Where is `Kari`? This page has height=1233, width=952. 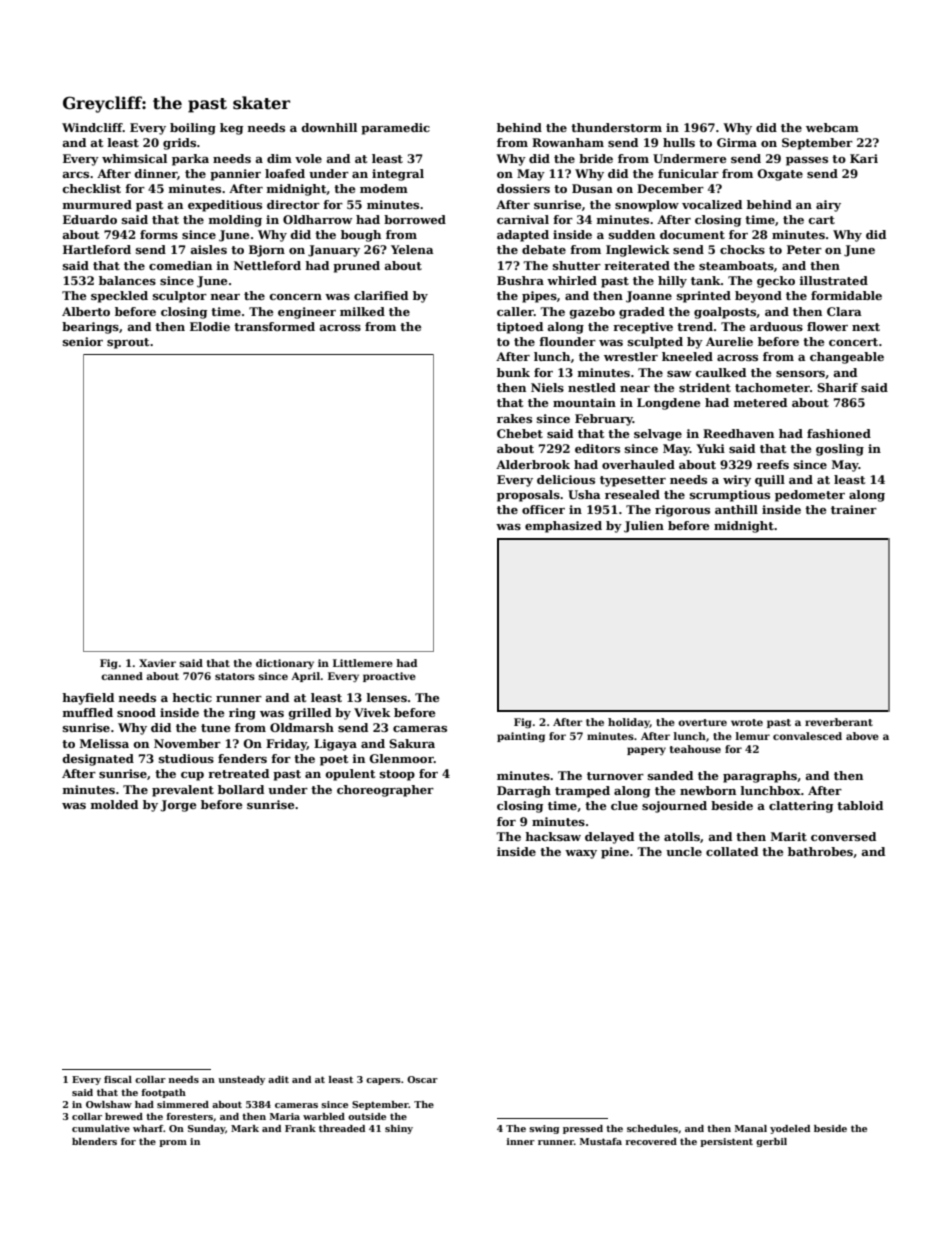 Kari is located at coordinates (864, 158).
